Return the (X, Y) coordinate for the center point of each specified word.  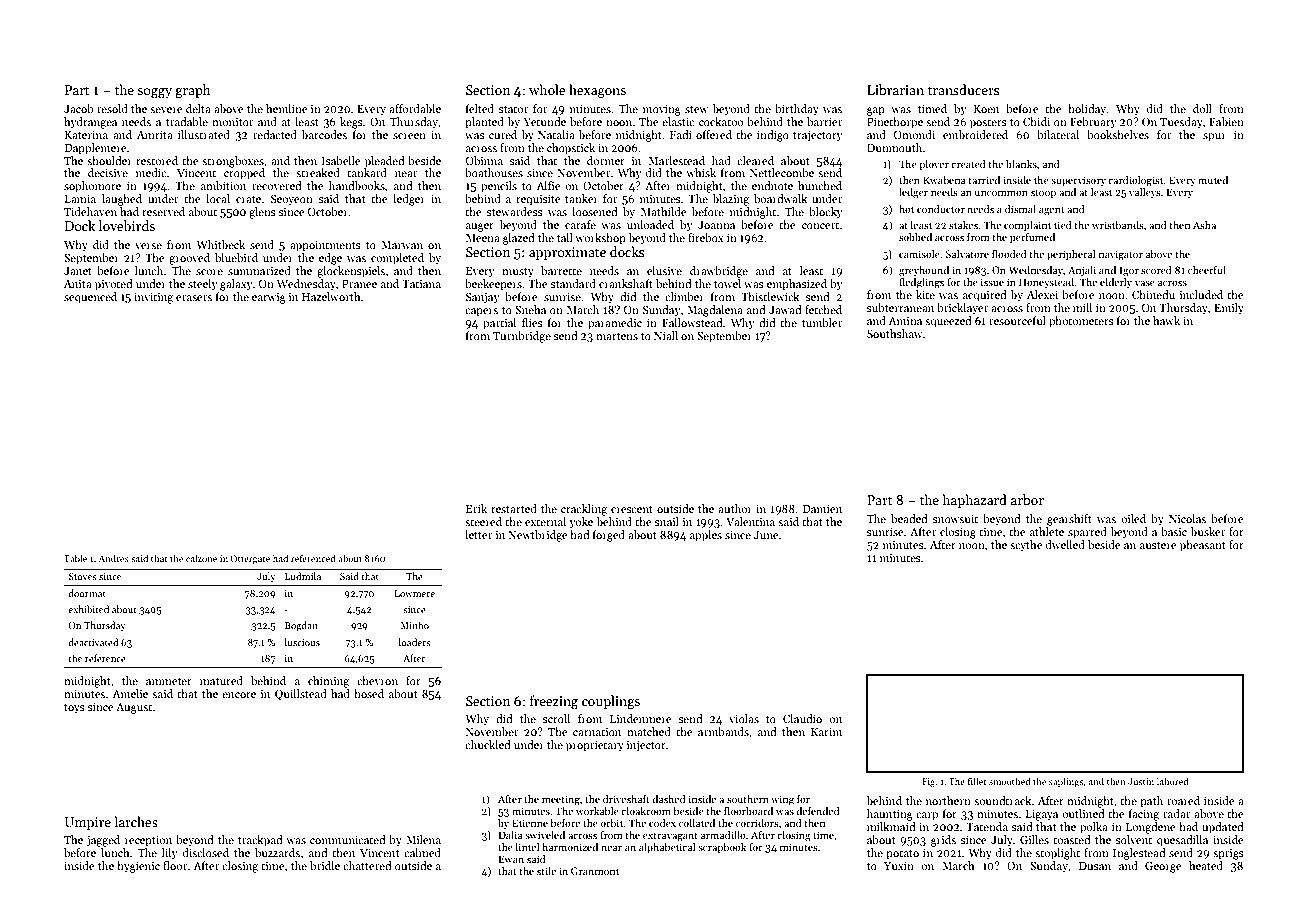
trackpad (260, 841)
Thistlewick (770, 296)
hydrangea (90, 123)
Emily (1229, 309)
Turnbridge (522, 337)
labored (1173, 781)
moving (662, 110)
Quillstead (301, 695)
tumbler (822, 322)
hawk (1166, 320)
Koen (986, 109)
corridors (757, 823)
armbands (723, 731)
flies (532, 322)
